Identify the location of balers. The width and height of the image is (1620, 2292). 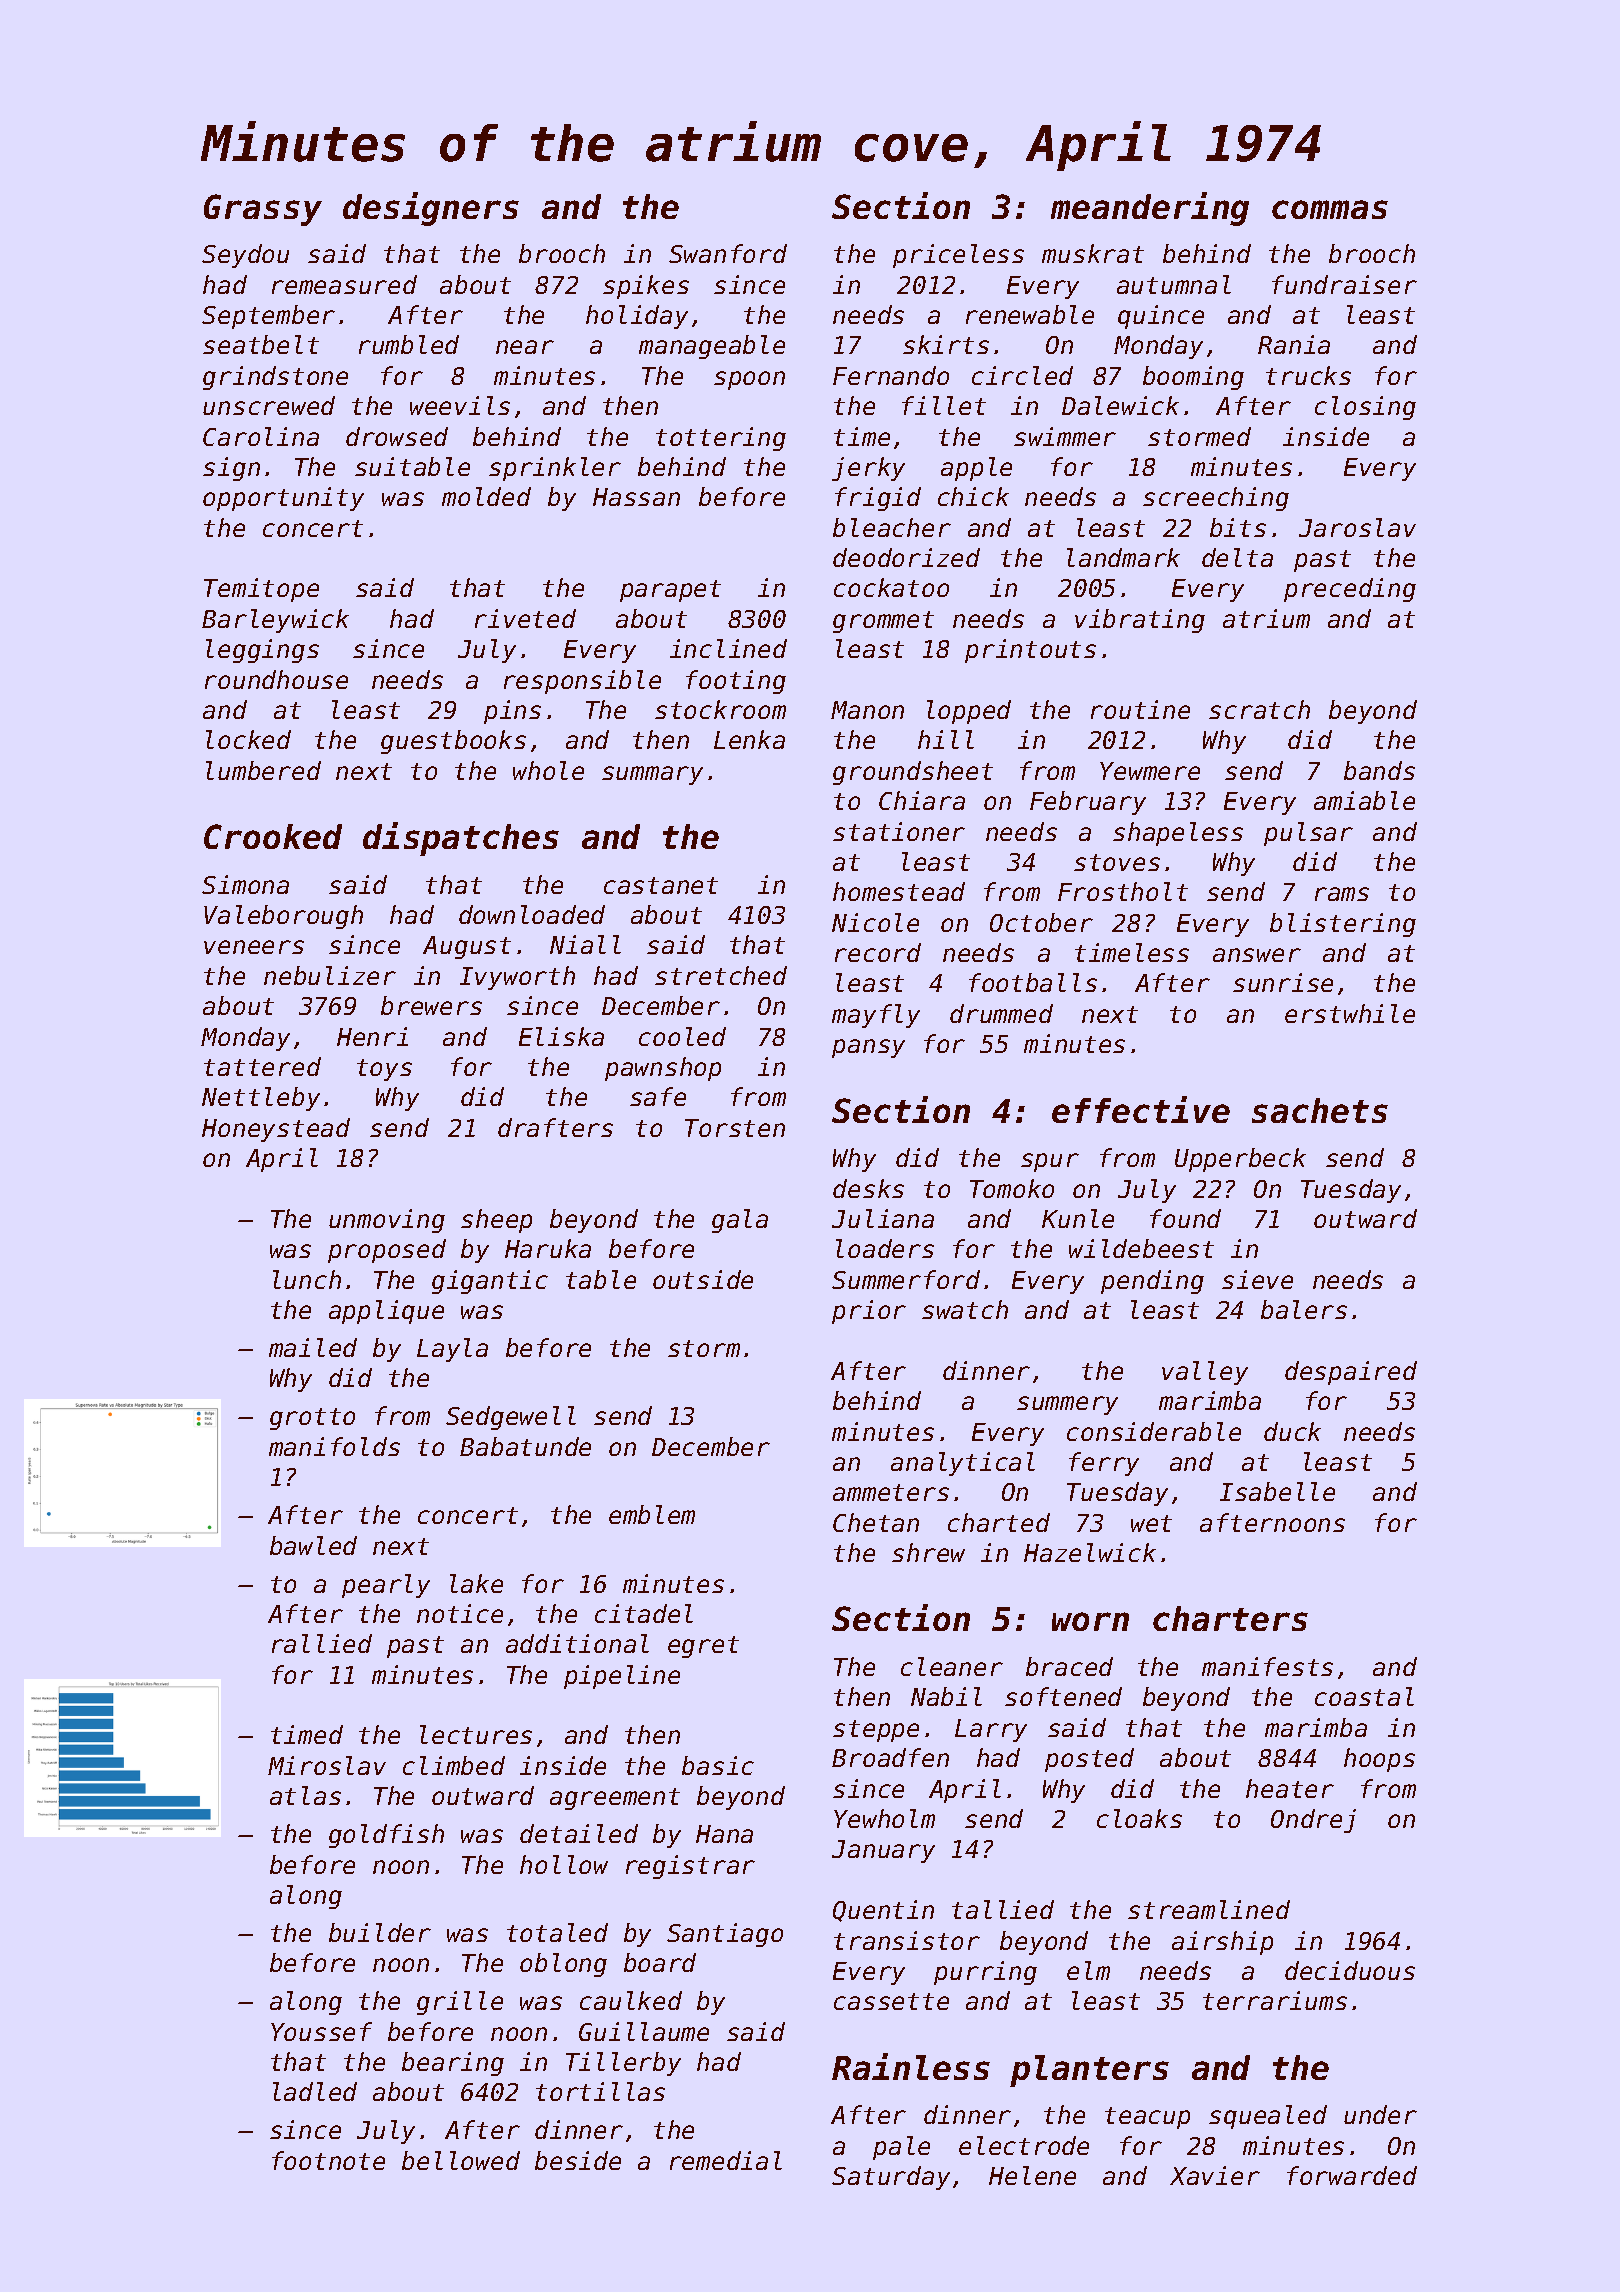
(1304, 1309).
